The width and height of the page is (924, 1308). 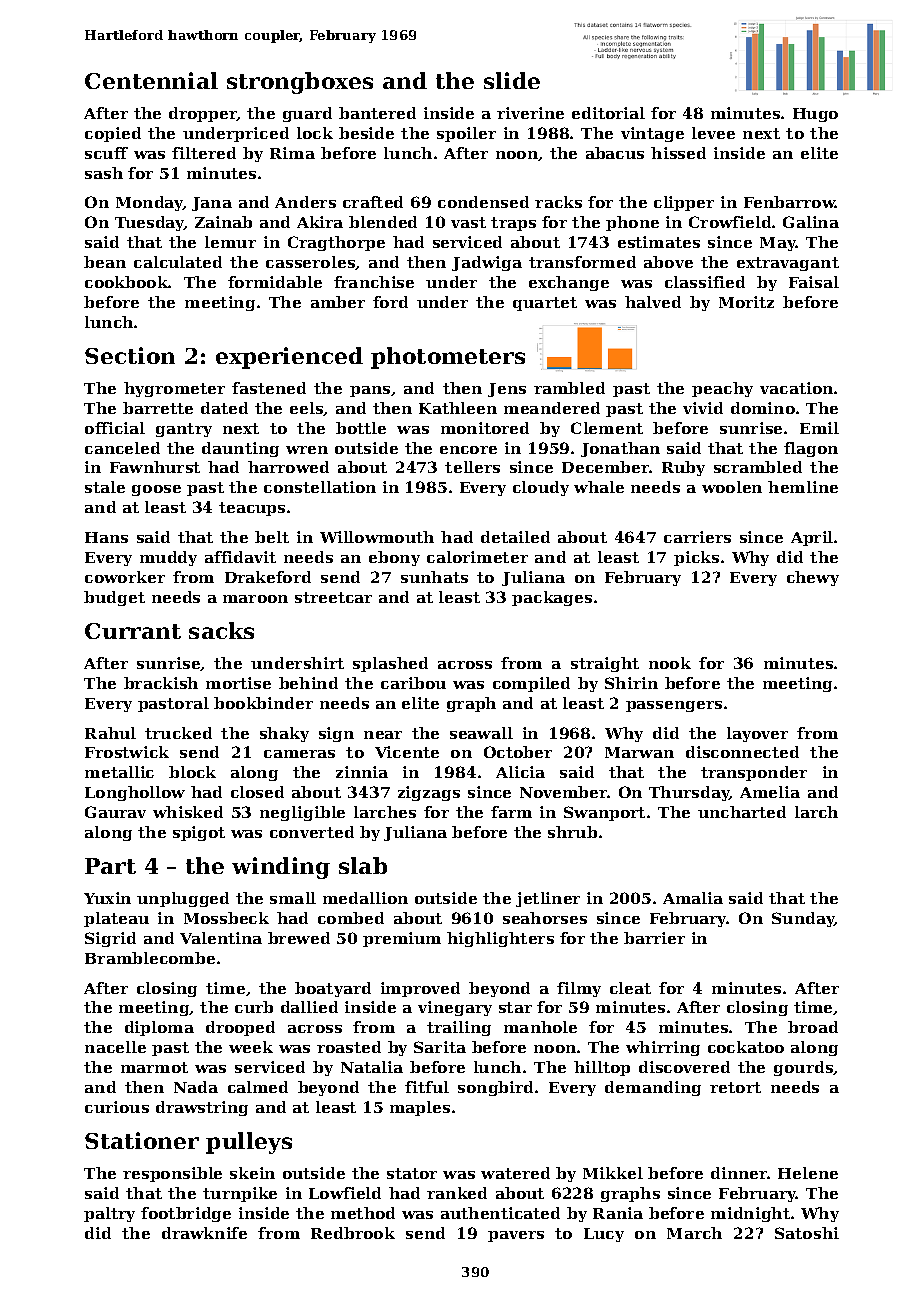 What do you see at coordinates (713, 133) in the page?
I see `levee` at bounding box center [713, 133].
